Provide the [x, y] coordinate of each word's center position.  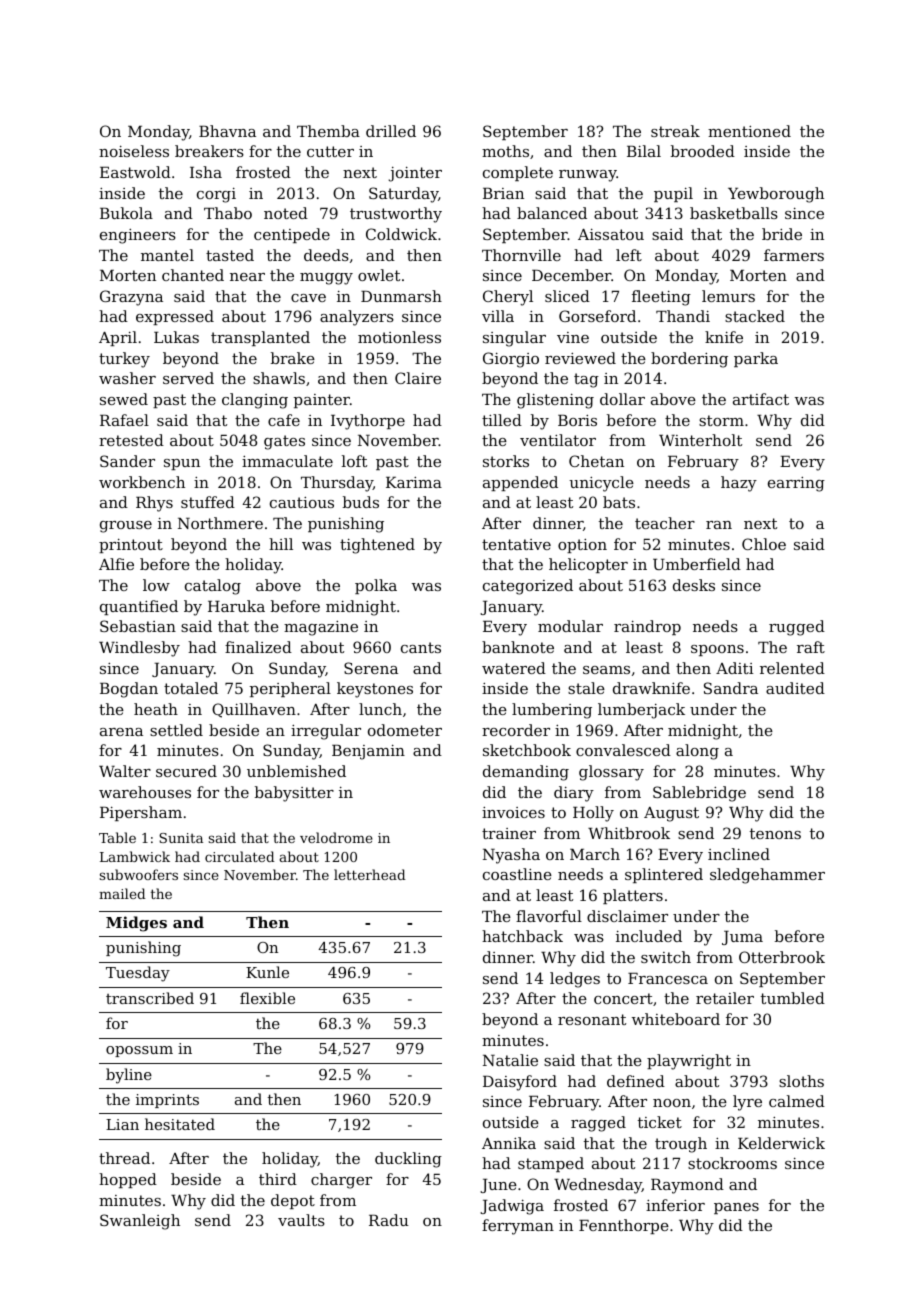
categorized [528, 587]
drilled [391, 131]
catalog [213, 587]
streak [675, 131]
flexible [267, 998]
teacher [665, 523]
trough [681, 1145]
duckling [408, 1160]
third [278, 1179]
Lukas [176, 337]
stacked [755, 316]
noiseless [134, 151]
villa [498, 316]
